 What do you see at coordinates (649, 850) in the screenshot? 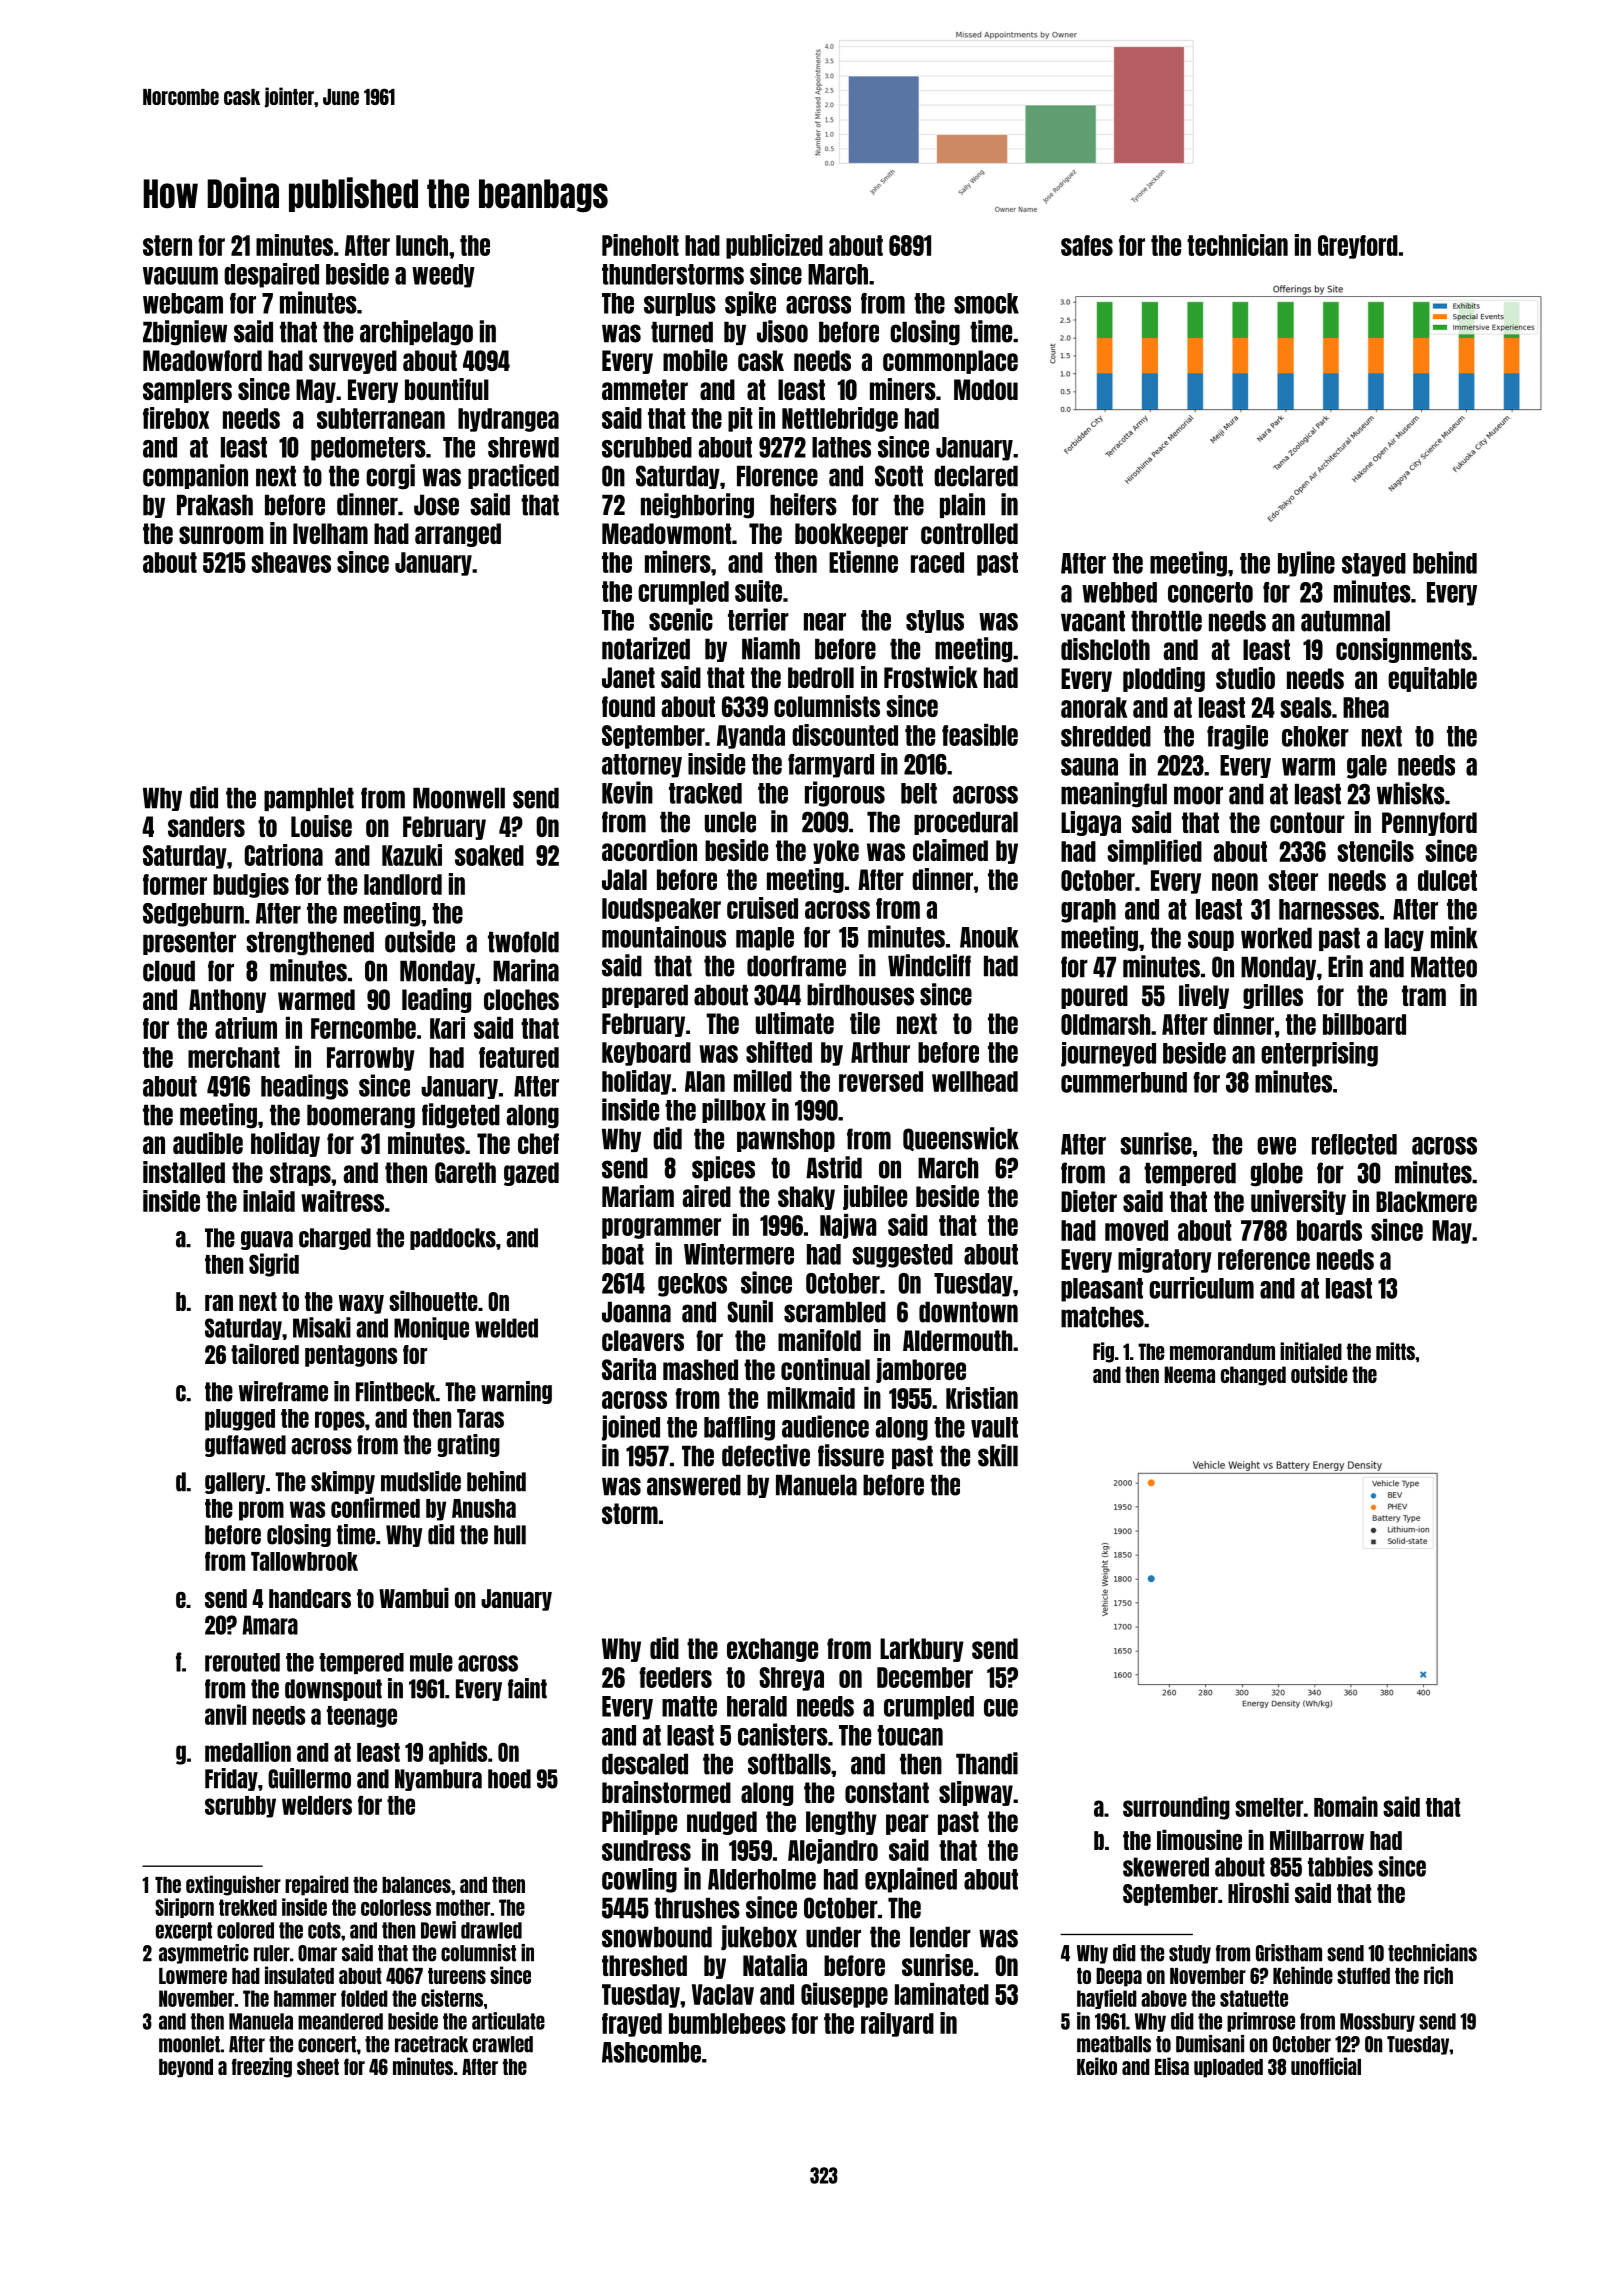
I see `accordion` at bounding box center [649, 850].
